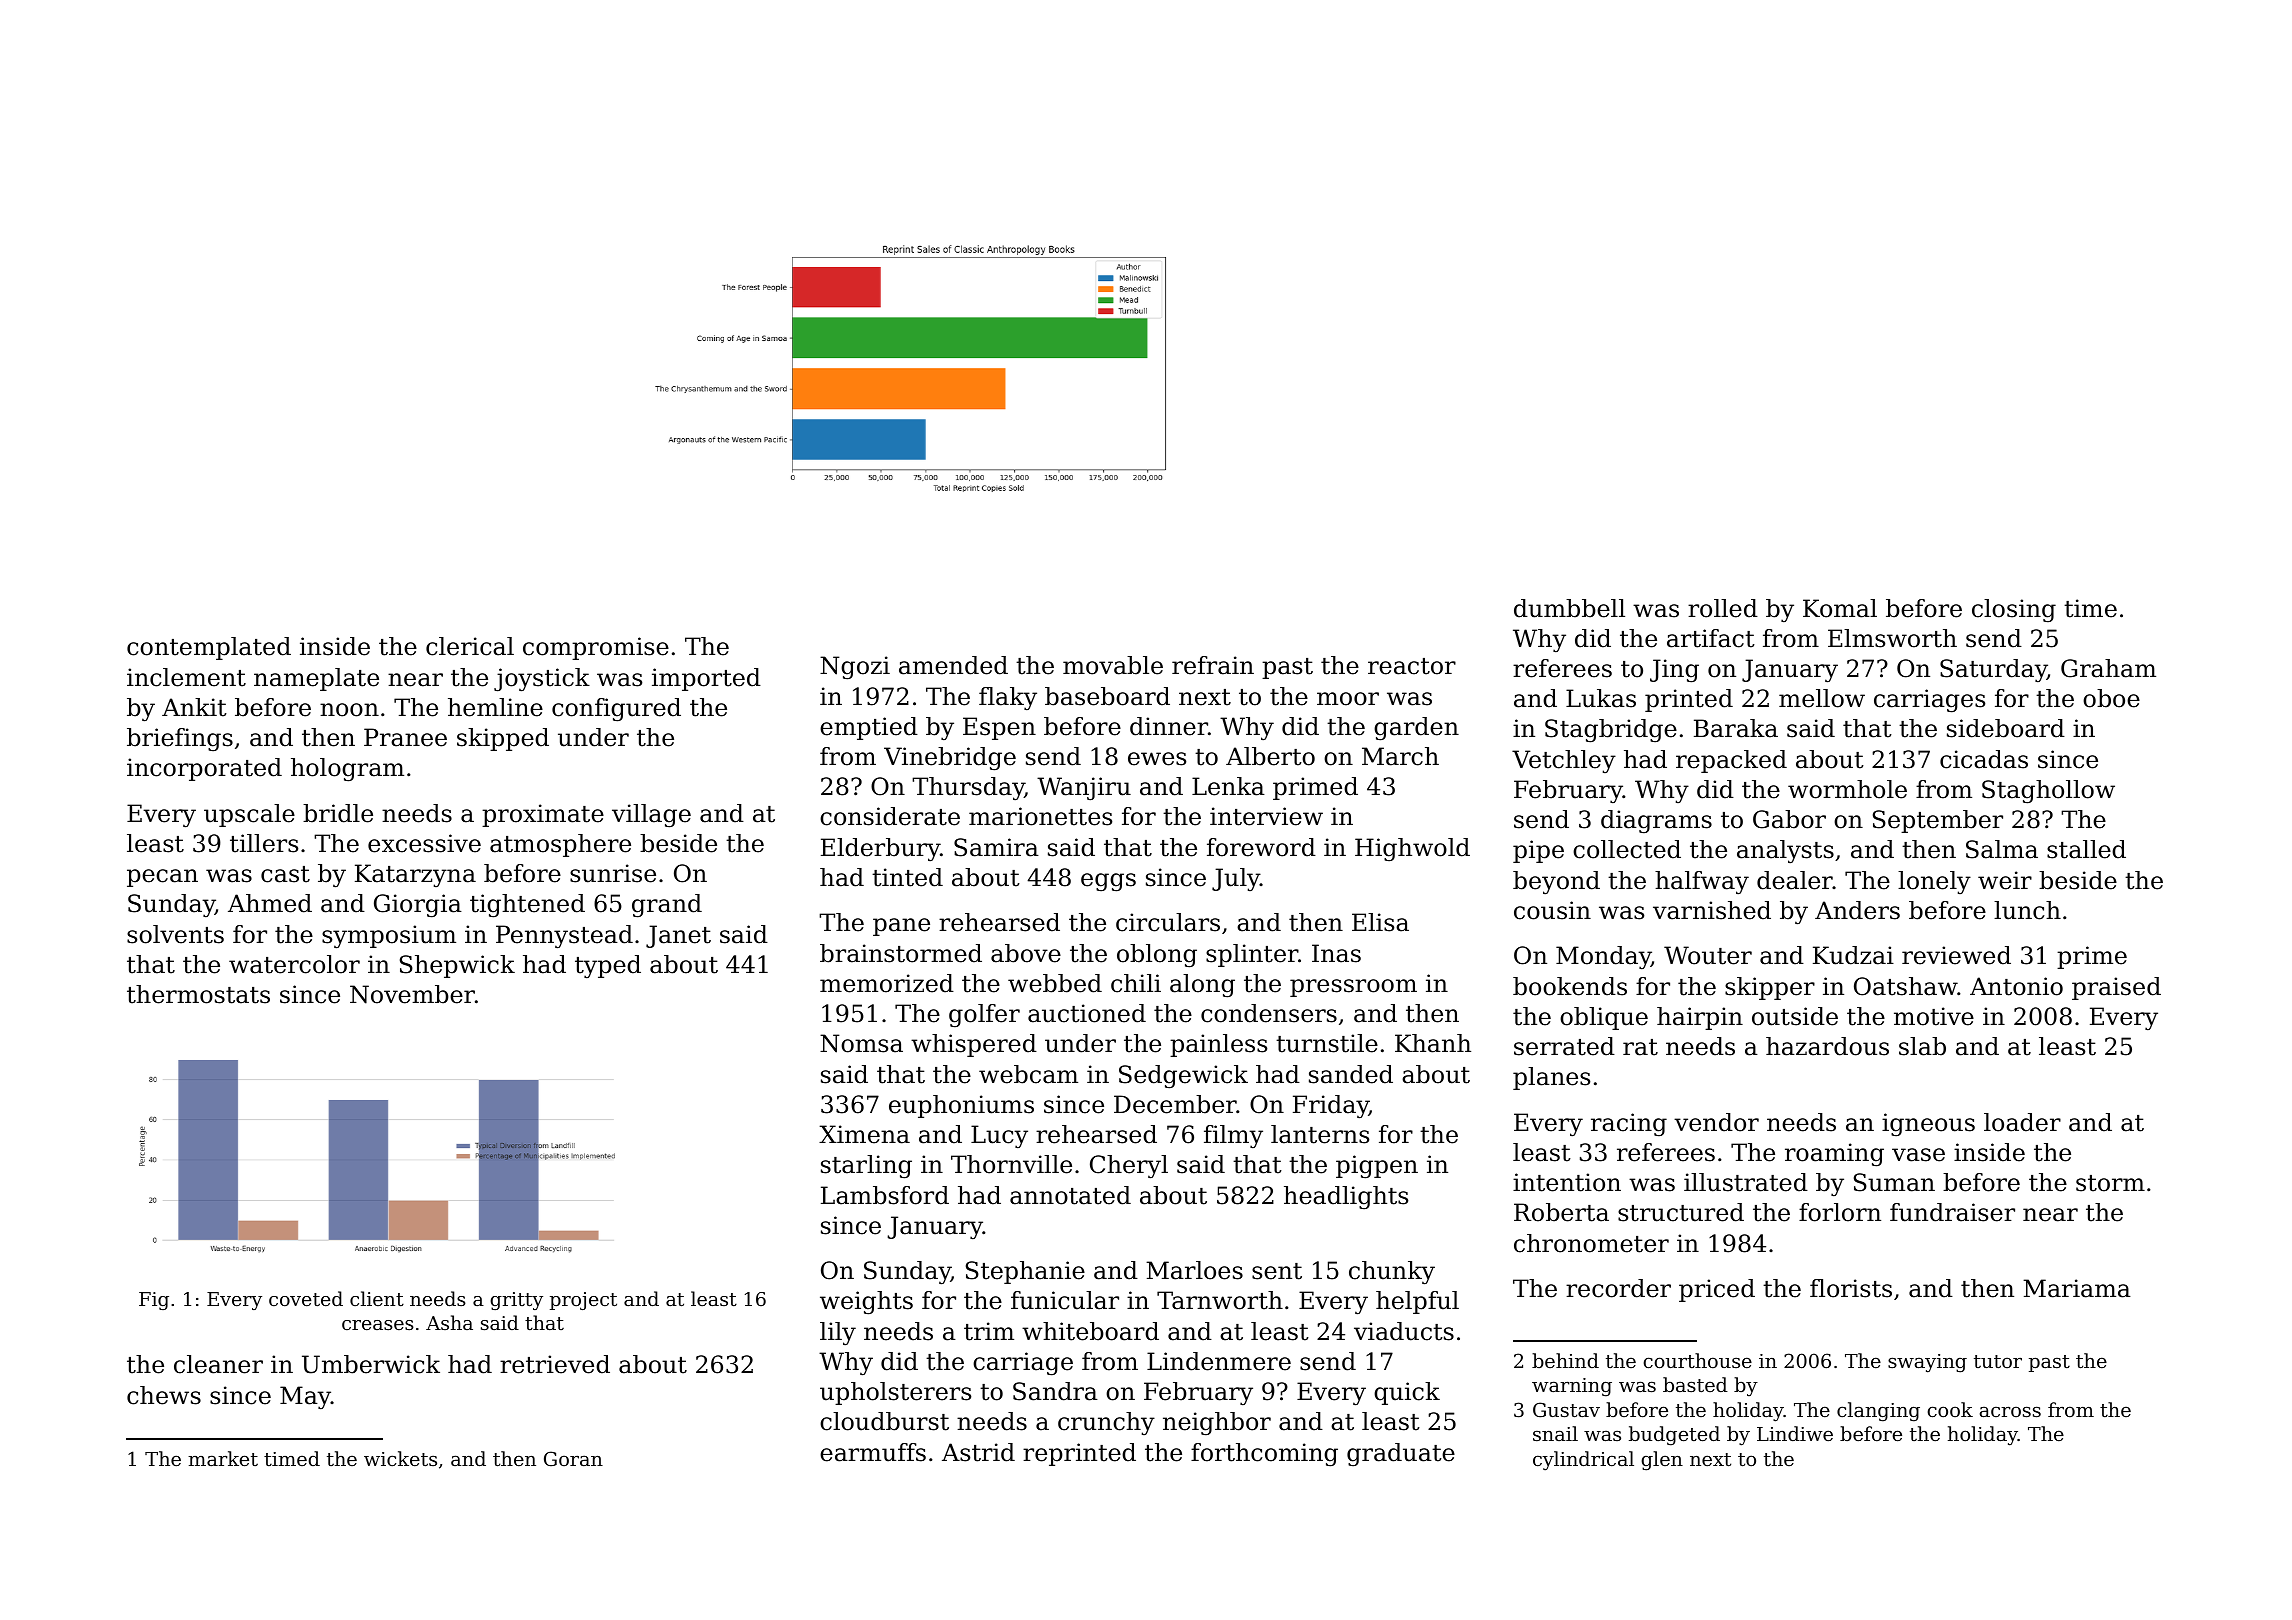 Image resolution: width=2292 pixels, height=1620 pixels. I want to click on loader, so click(2022, 1122).
